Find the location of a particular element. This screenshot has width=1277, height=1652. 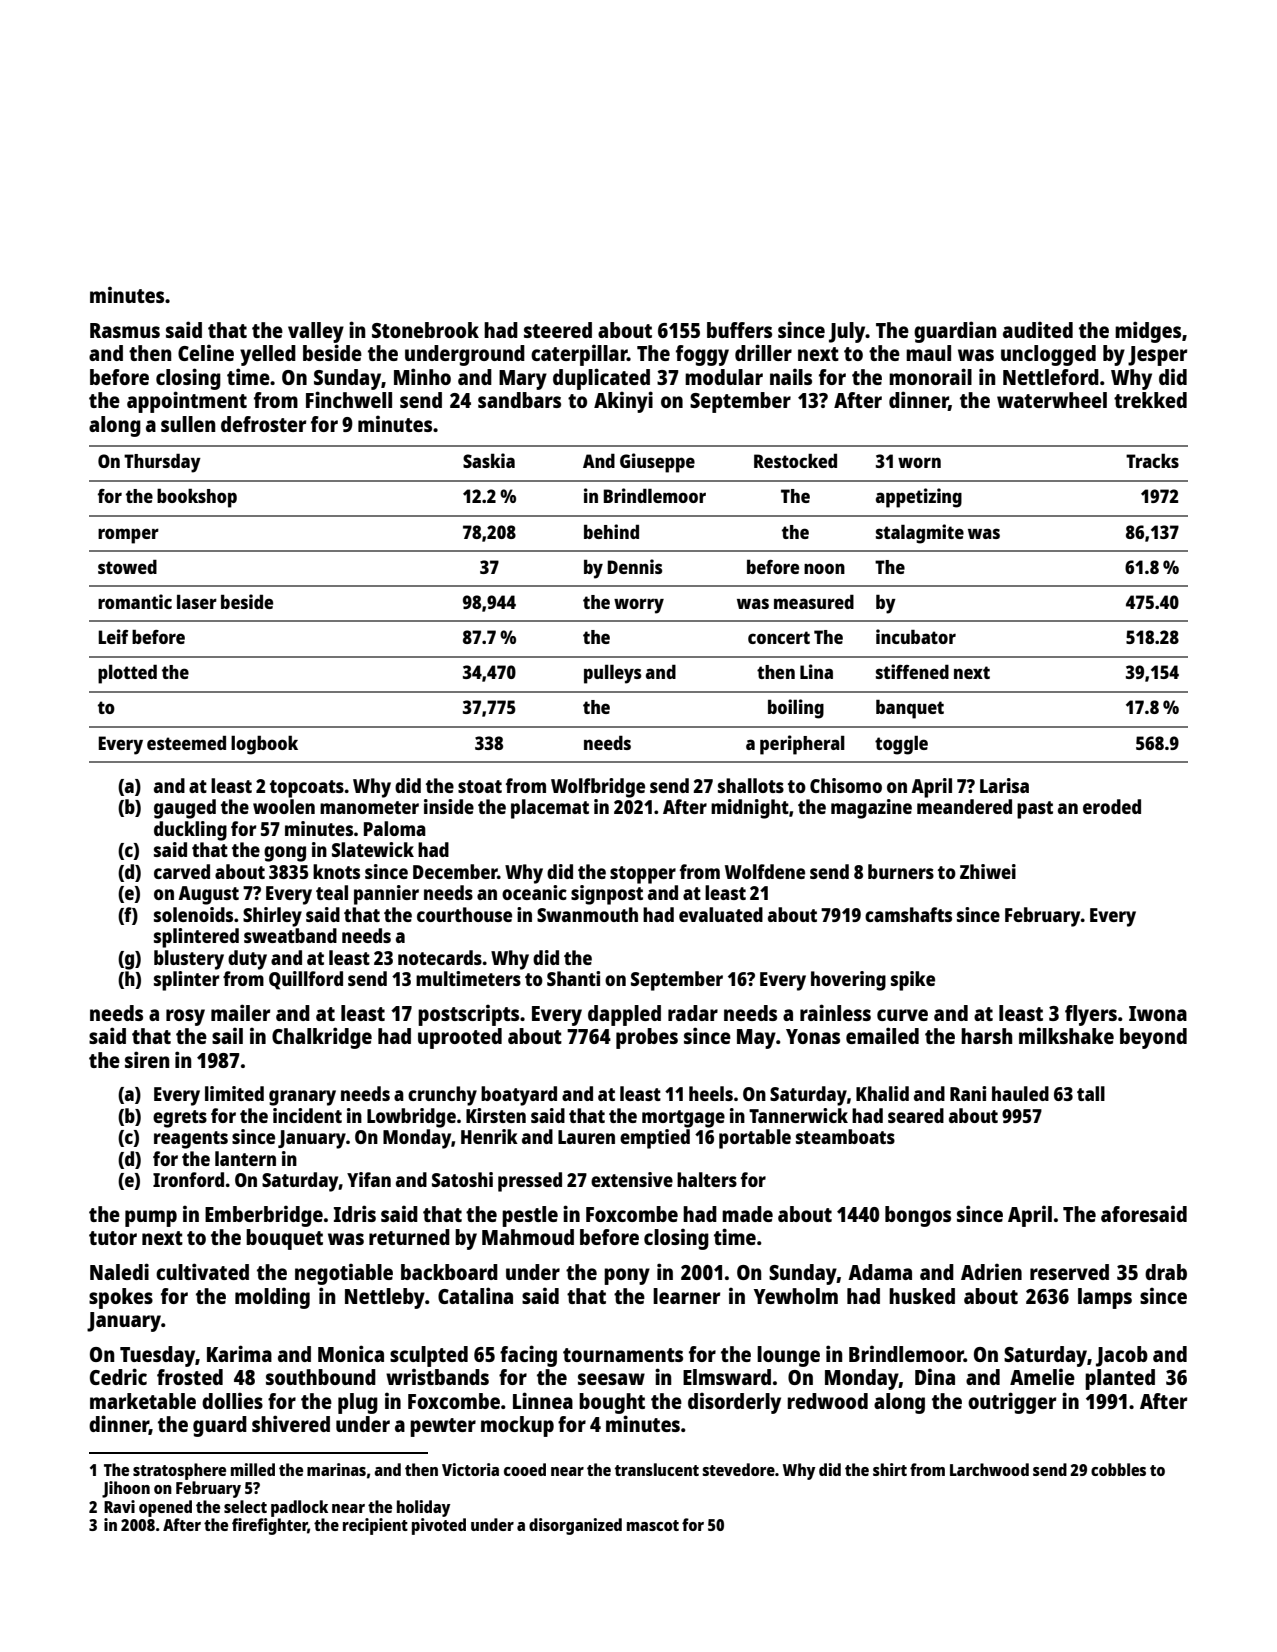

duckling is located at coordinates (190, 831).
